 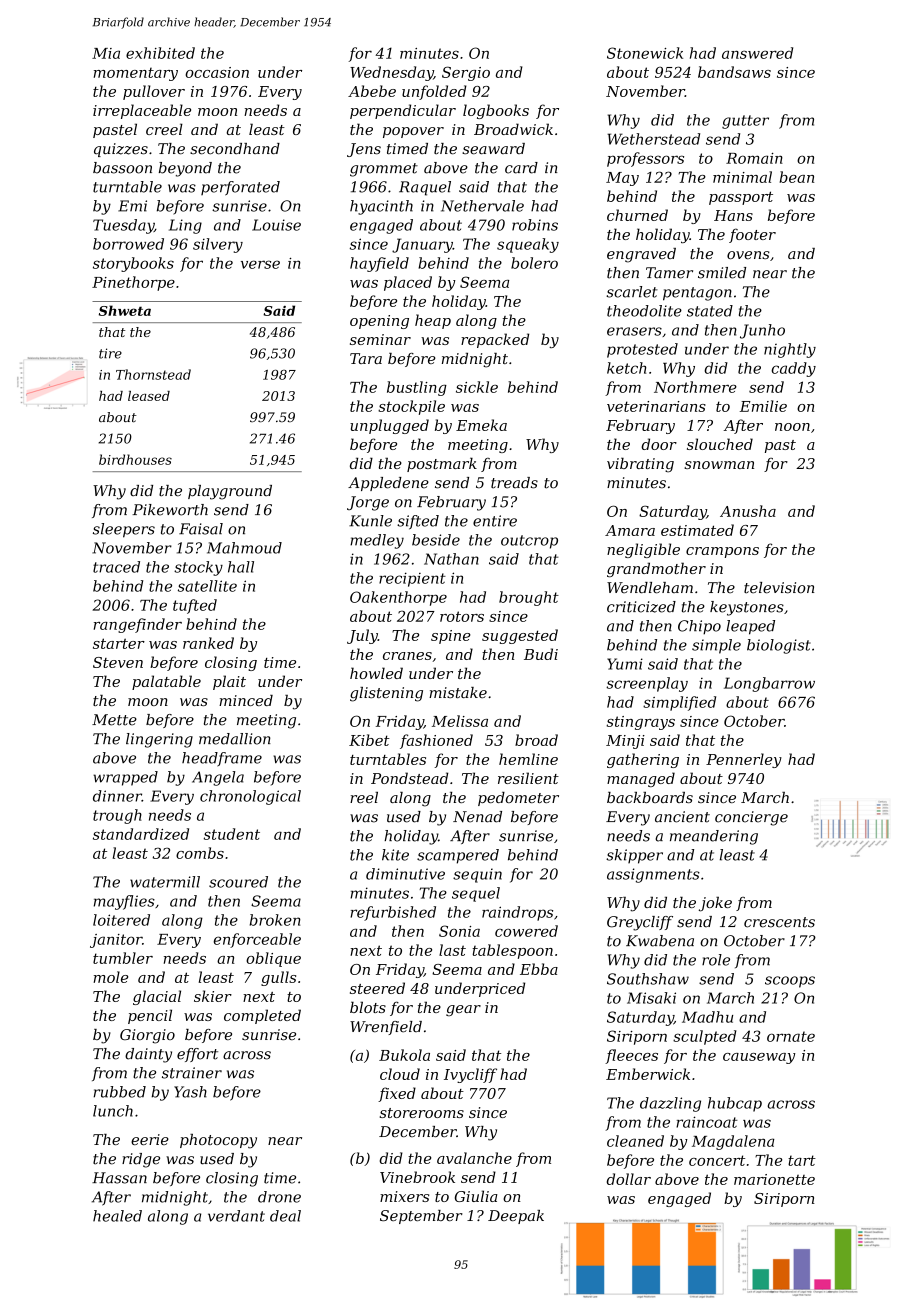 What do you see at coordinates (135, 459) in the image?
I see `birdhouses` at bounding box center [135, 459].
